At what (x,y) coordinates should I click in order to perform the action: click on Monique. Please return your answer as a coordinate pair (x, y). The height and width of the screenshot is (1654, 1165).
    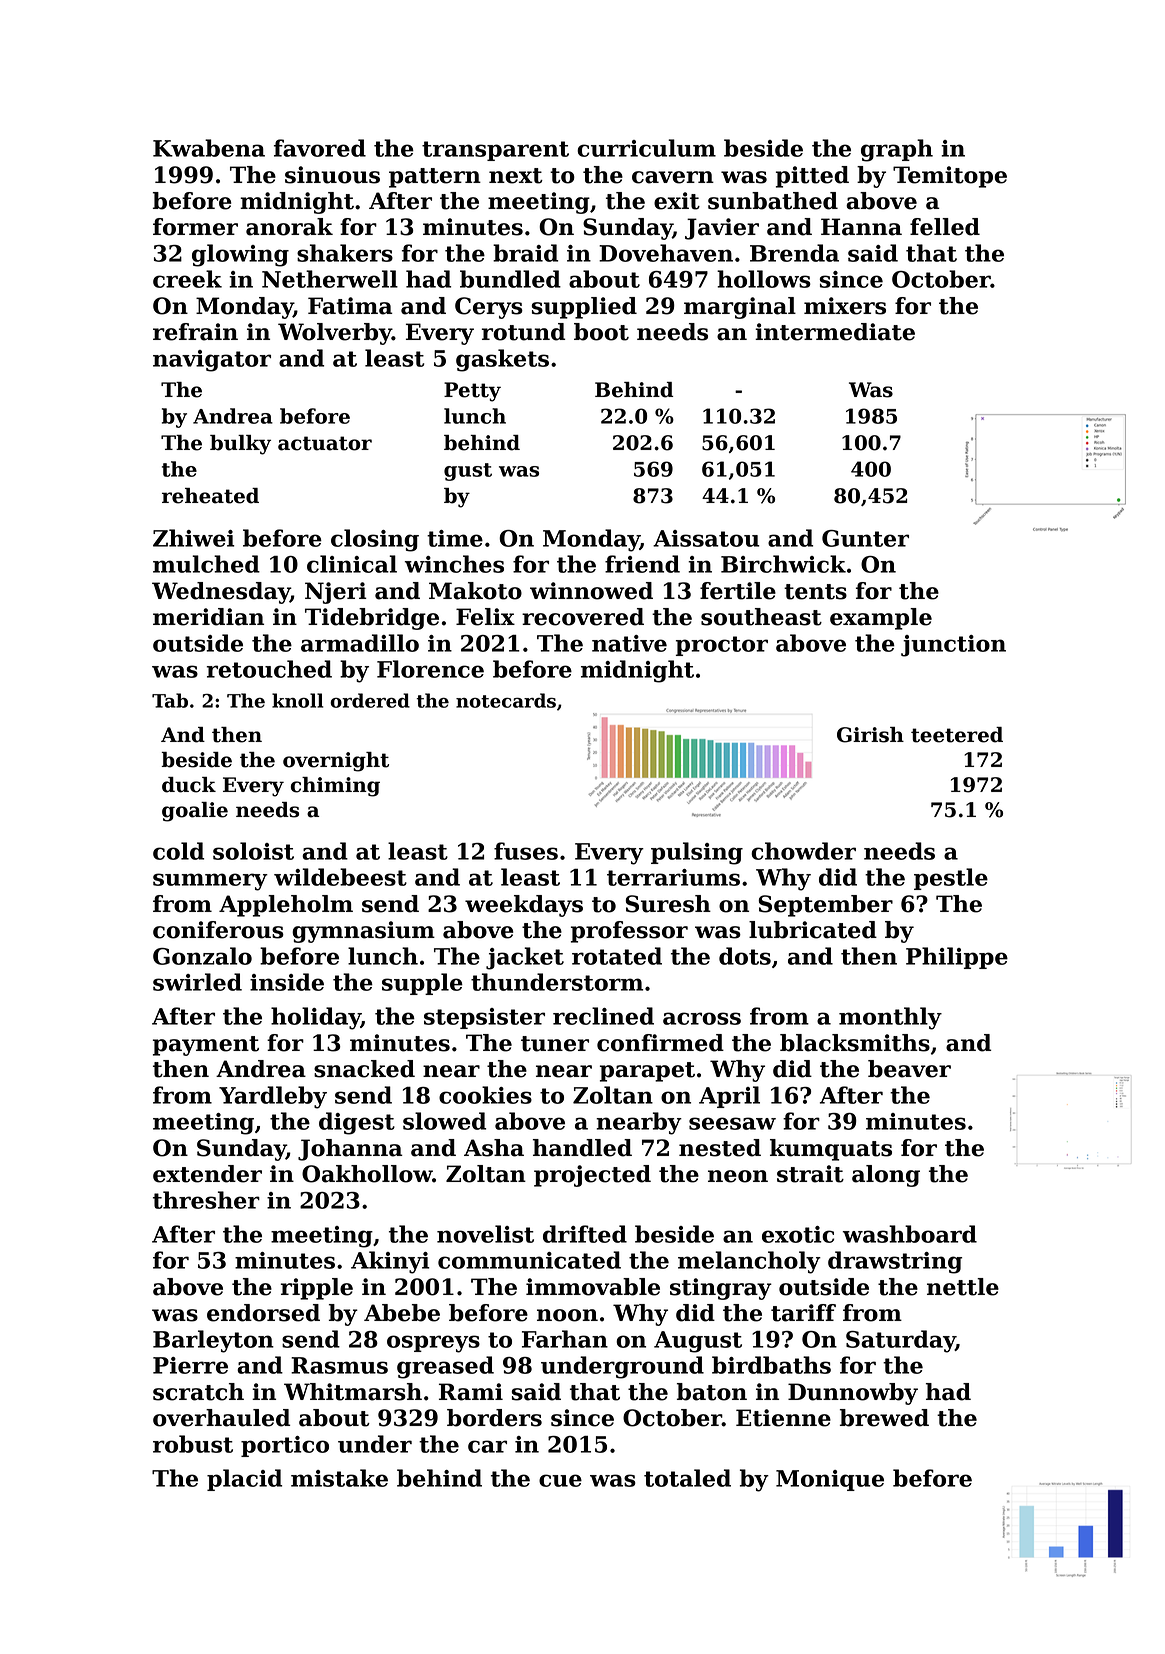
    Looking at the image, I should click on (830, 1480).
